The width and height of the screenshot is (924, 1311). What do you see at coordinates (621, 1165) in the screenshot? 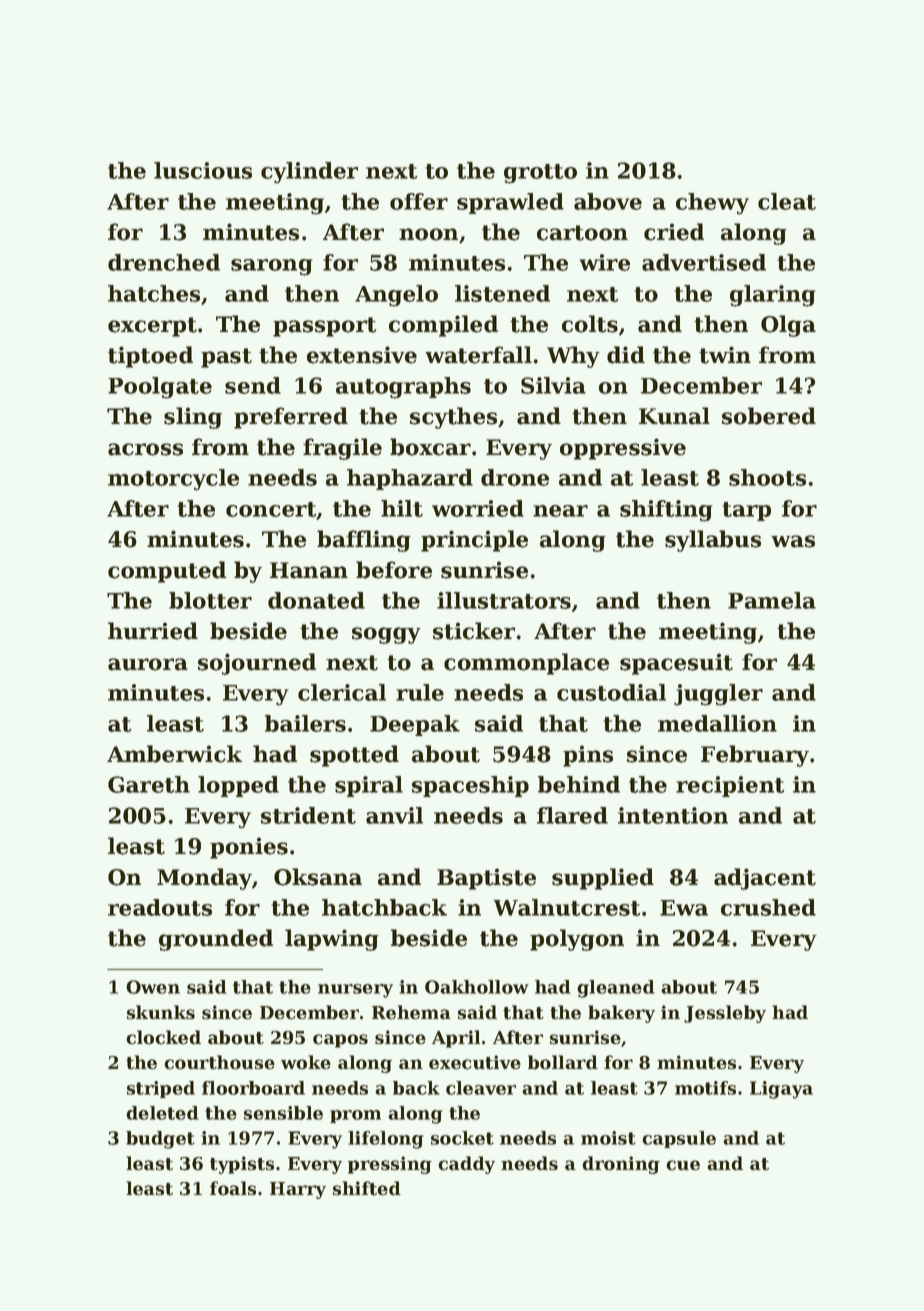
I see `droning` at bounding box center [621, 1165].
